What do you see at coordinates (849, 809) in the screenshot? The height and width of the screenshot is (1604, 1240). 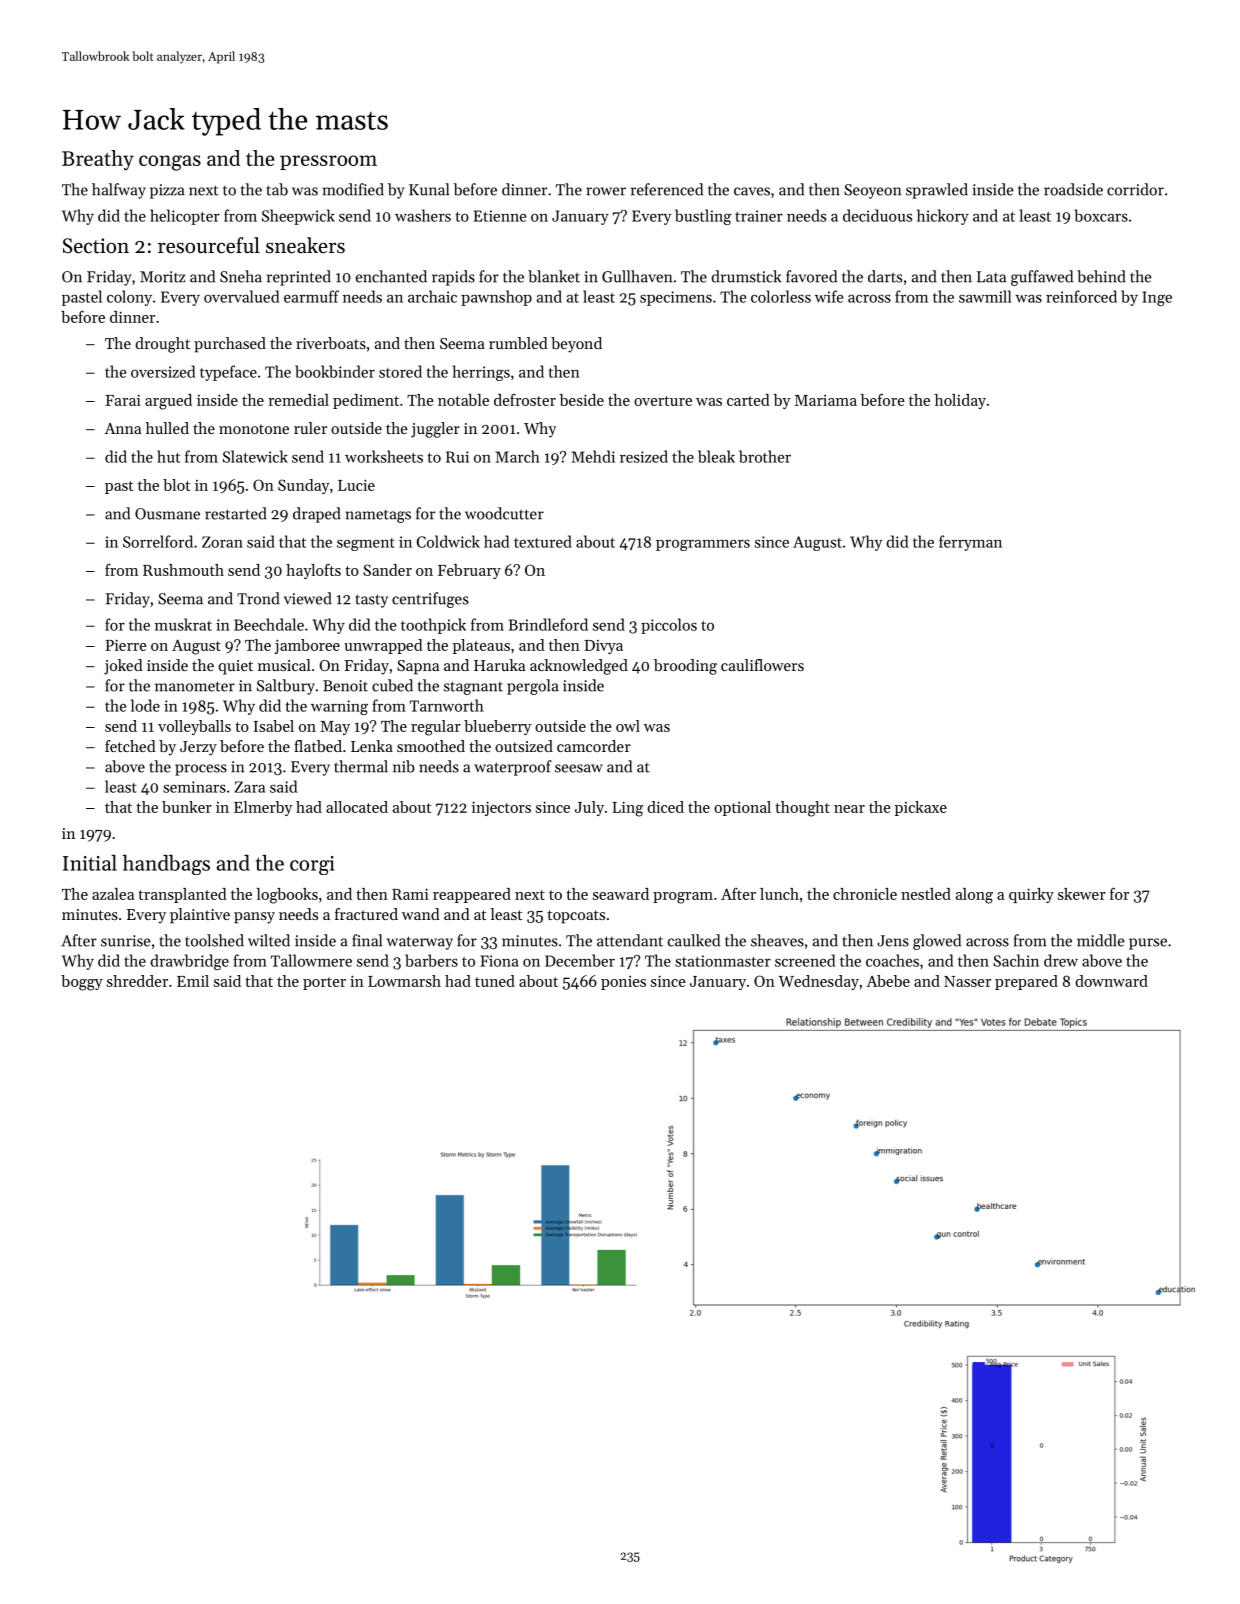 I see `near` at bounding box center [849, 809].
